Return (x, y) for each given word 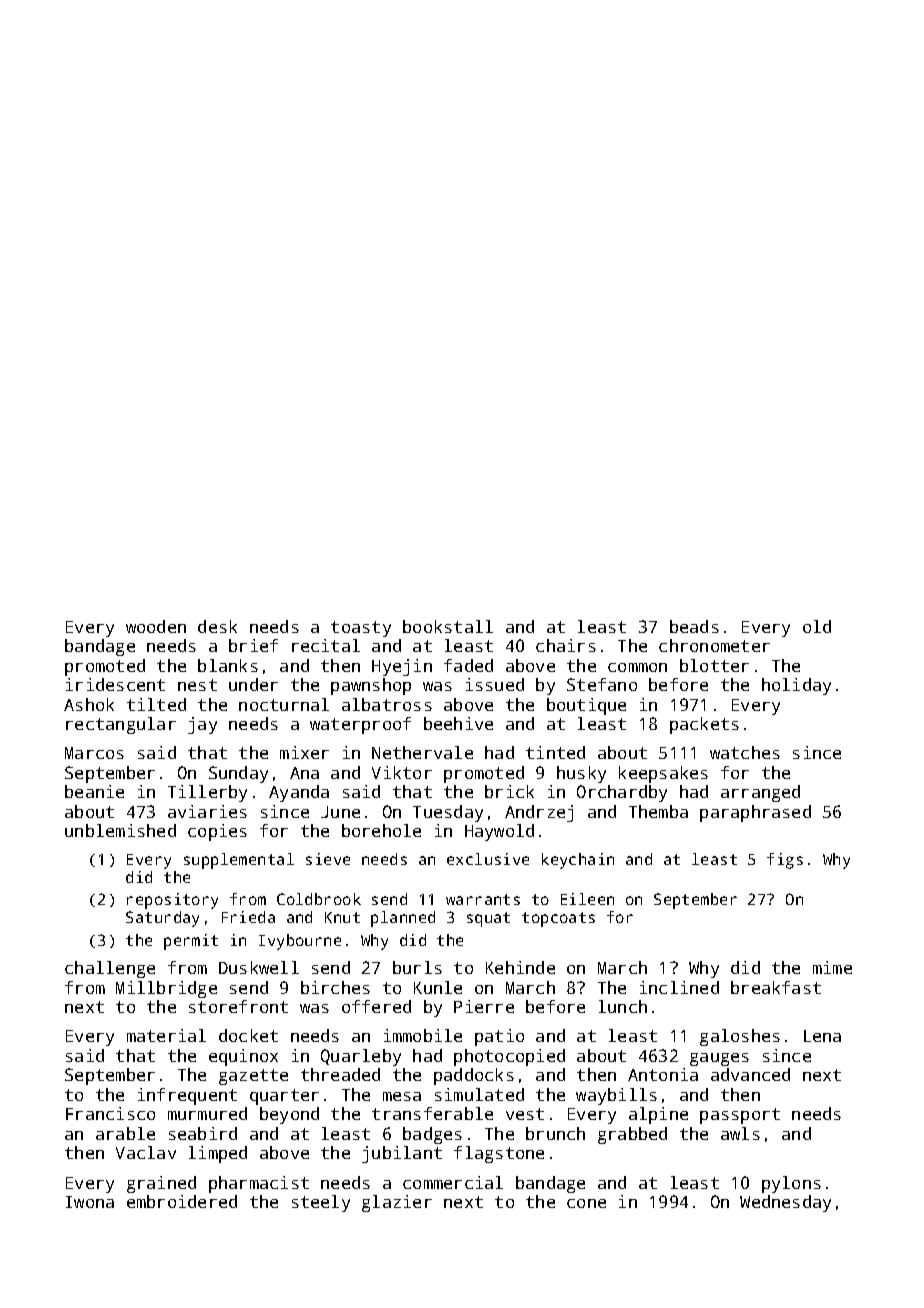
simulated (479, 1094)
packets (704, 725)
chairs (566, 645)
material (166, 1035)
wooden (156, 626)
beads (694, 626)
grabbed (632, 1135)
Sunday (238, 774)
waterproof (360, 725)
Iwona (90, 1202)
